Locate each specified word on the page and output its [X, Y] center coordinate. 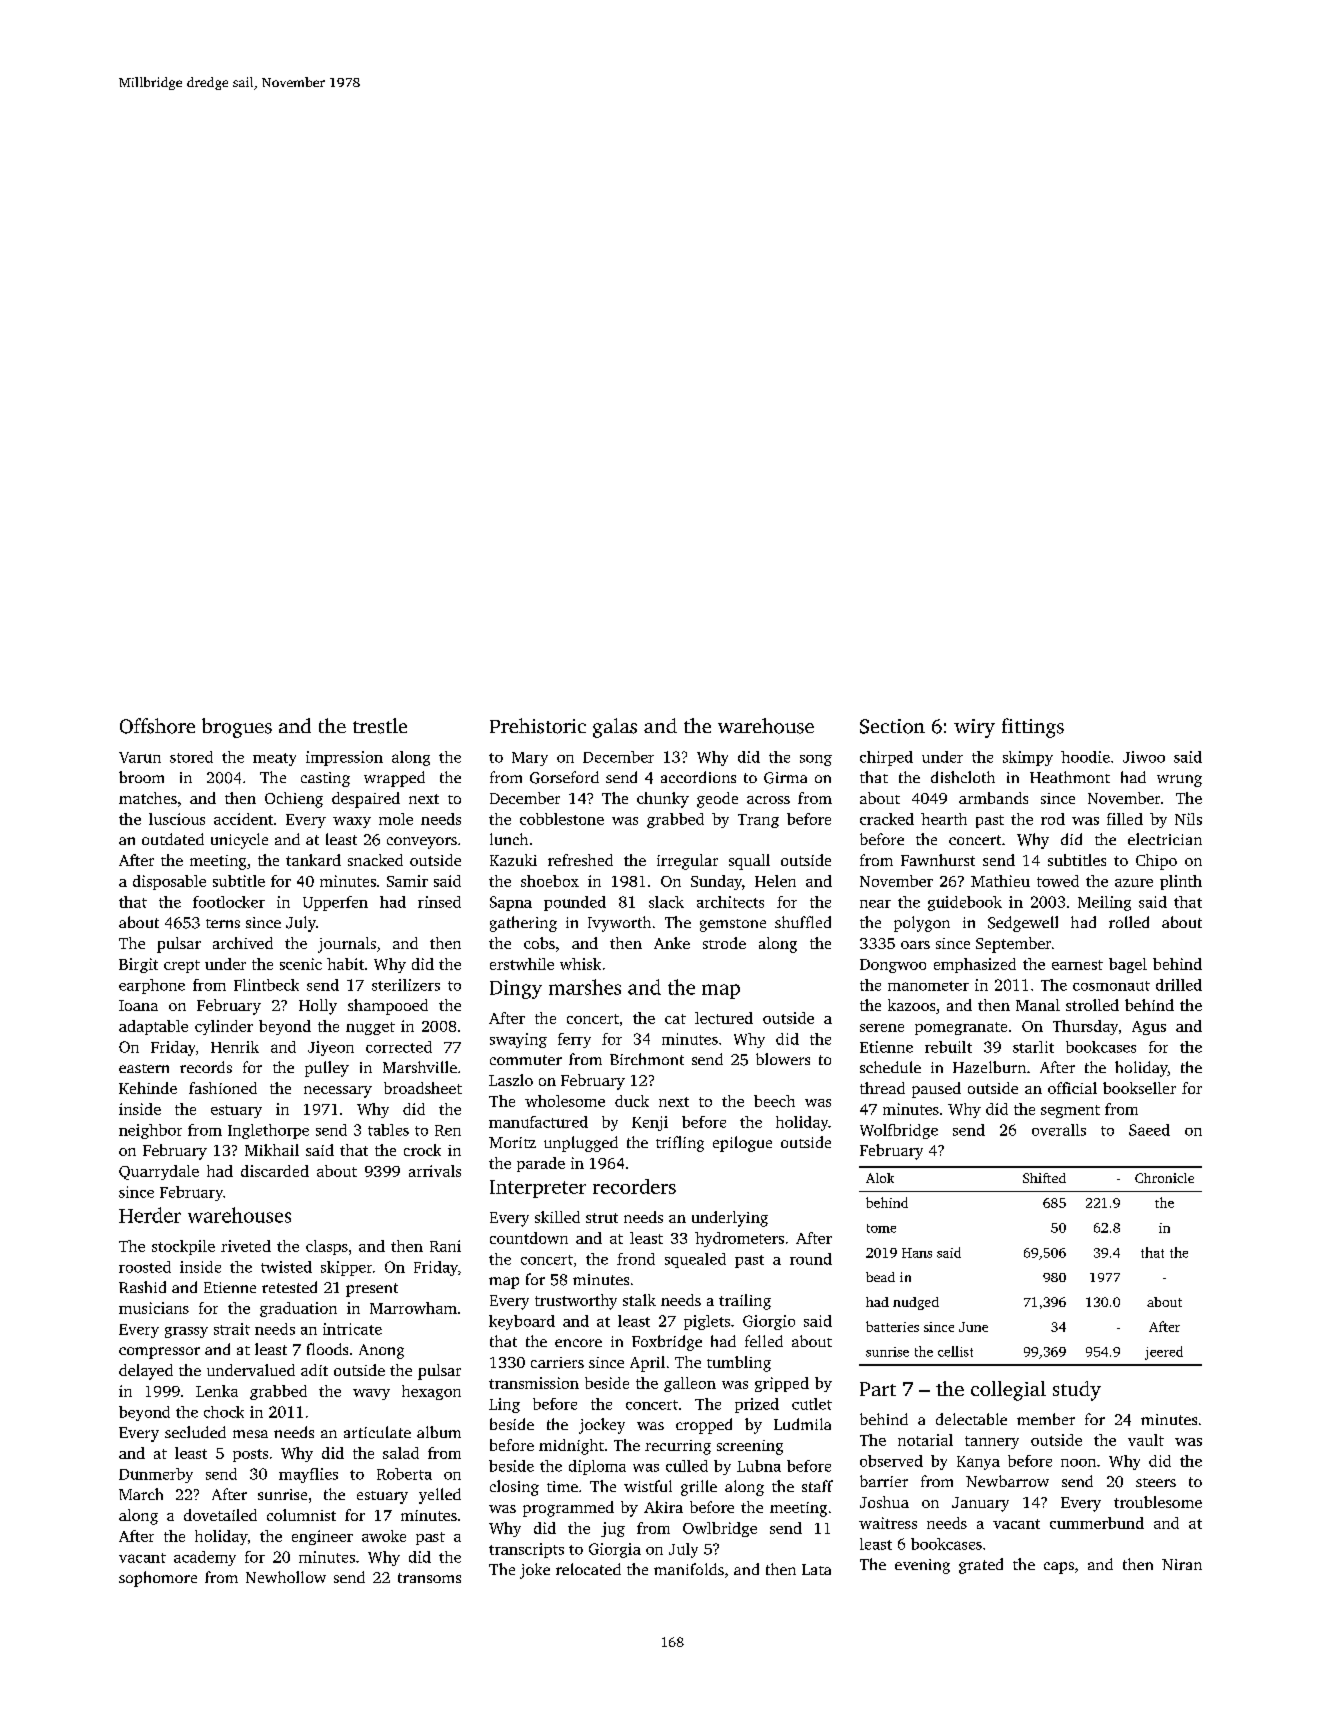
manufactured [538, 1122]
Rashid [142, 1287]
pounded [575, 903]
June [973, 1327]
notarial [925, 1440]
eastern [144, 1068]
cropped [704, 1426]
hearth [944, 819]
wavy [371, 1394]
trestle [380, 726]
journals [347, 945]
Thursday [1085, 1027]
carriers [557, 1362]
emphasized [975, 965]
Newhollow [286, 1577]
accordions [698, 777]
